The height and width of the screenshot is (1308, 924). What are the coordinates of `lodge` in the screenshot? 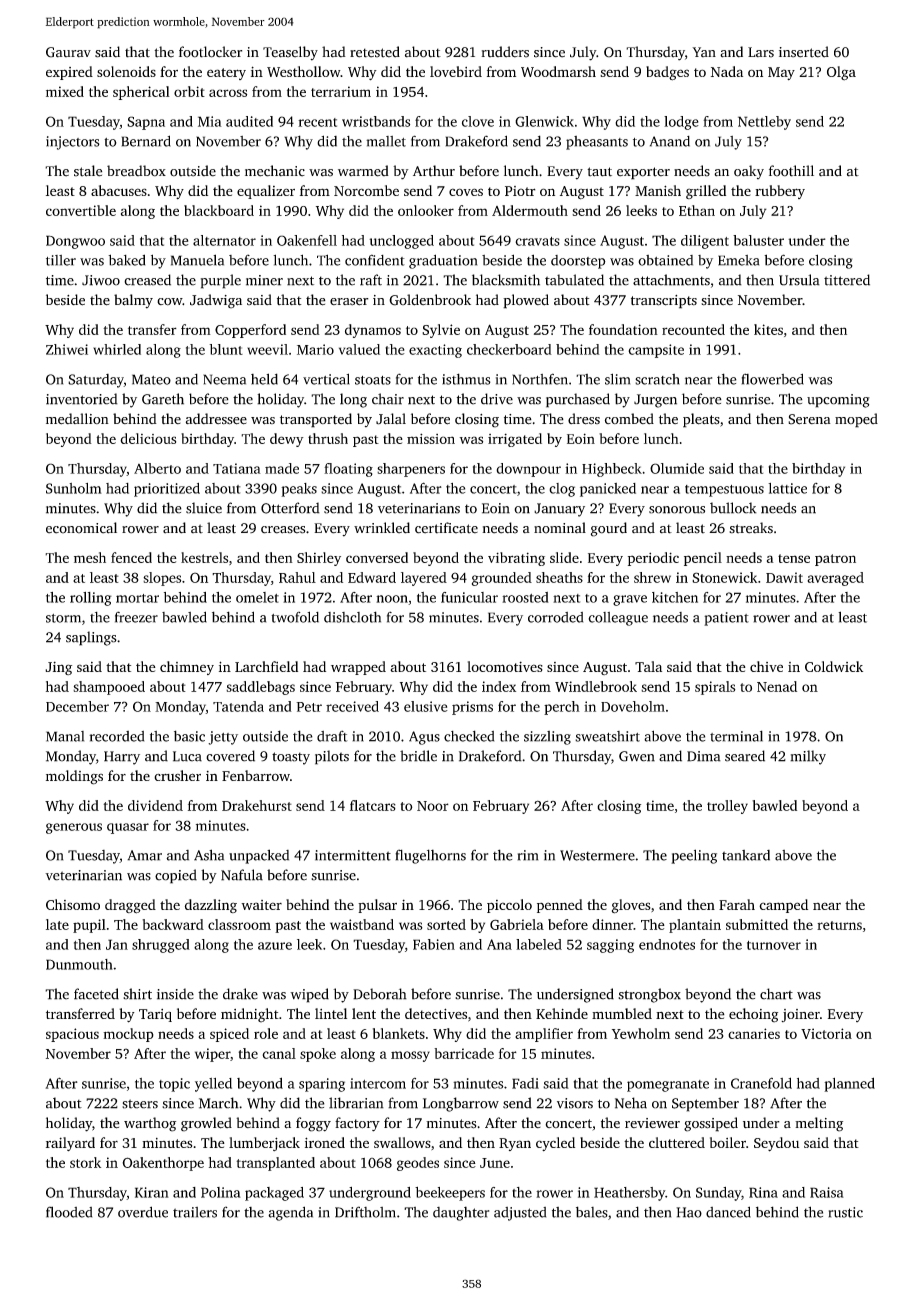 It's located at (681, 123).
